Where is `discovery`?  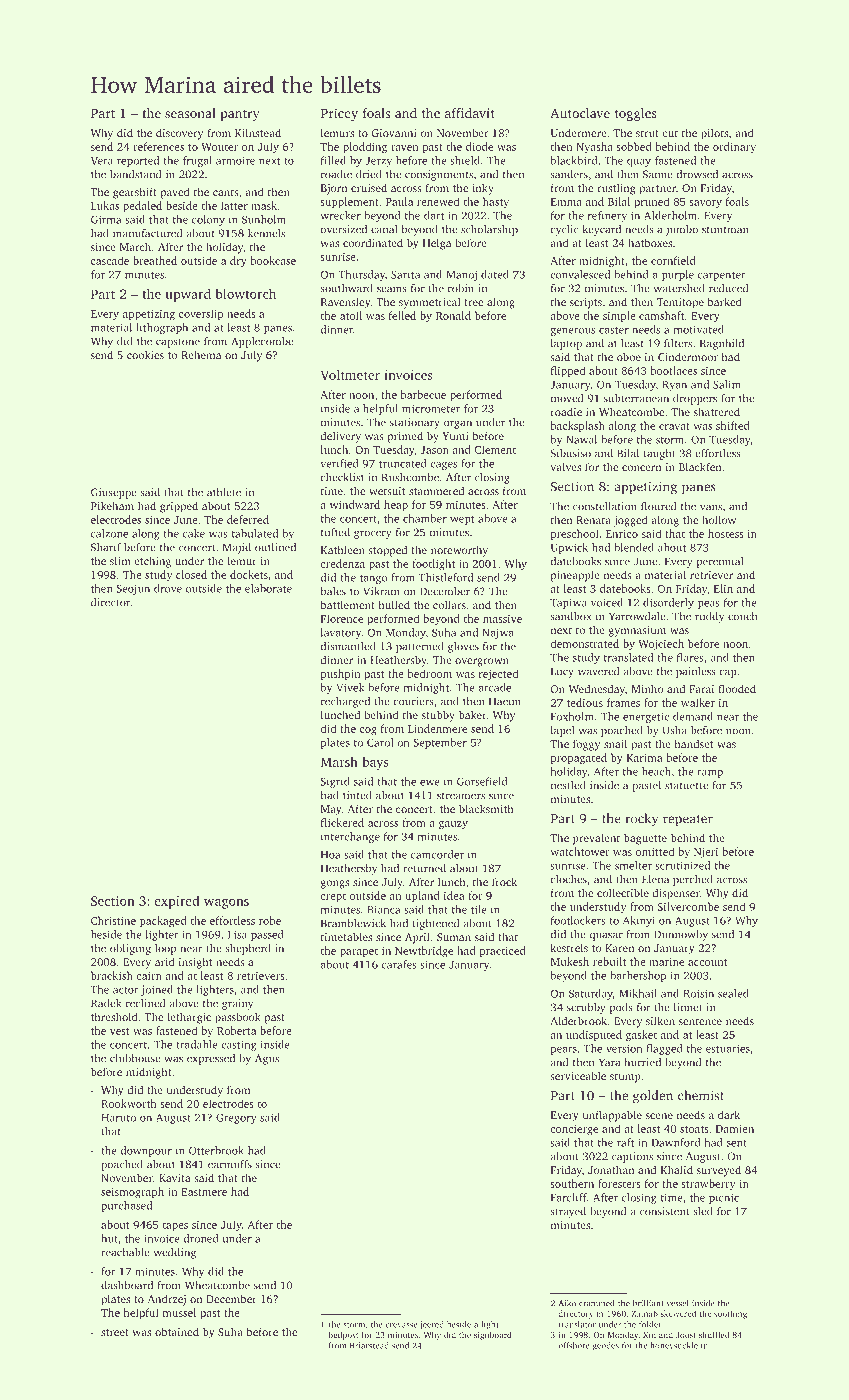
discovery is located at coordinates (179, 134).
